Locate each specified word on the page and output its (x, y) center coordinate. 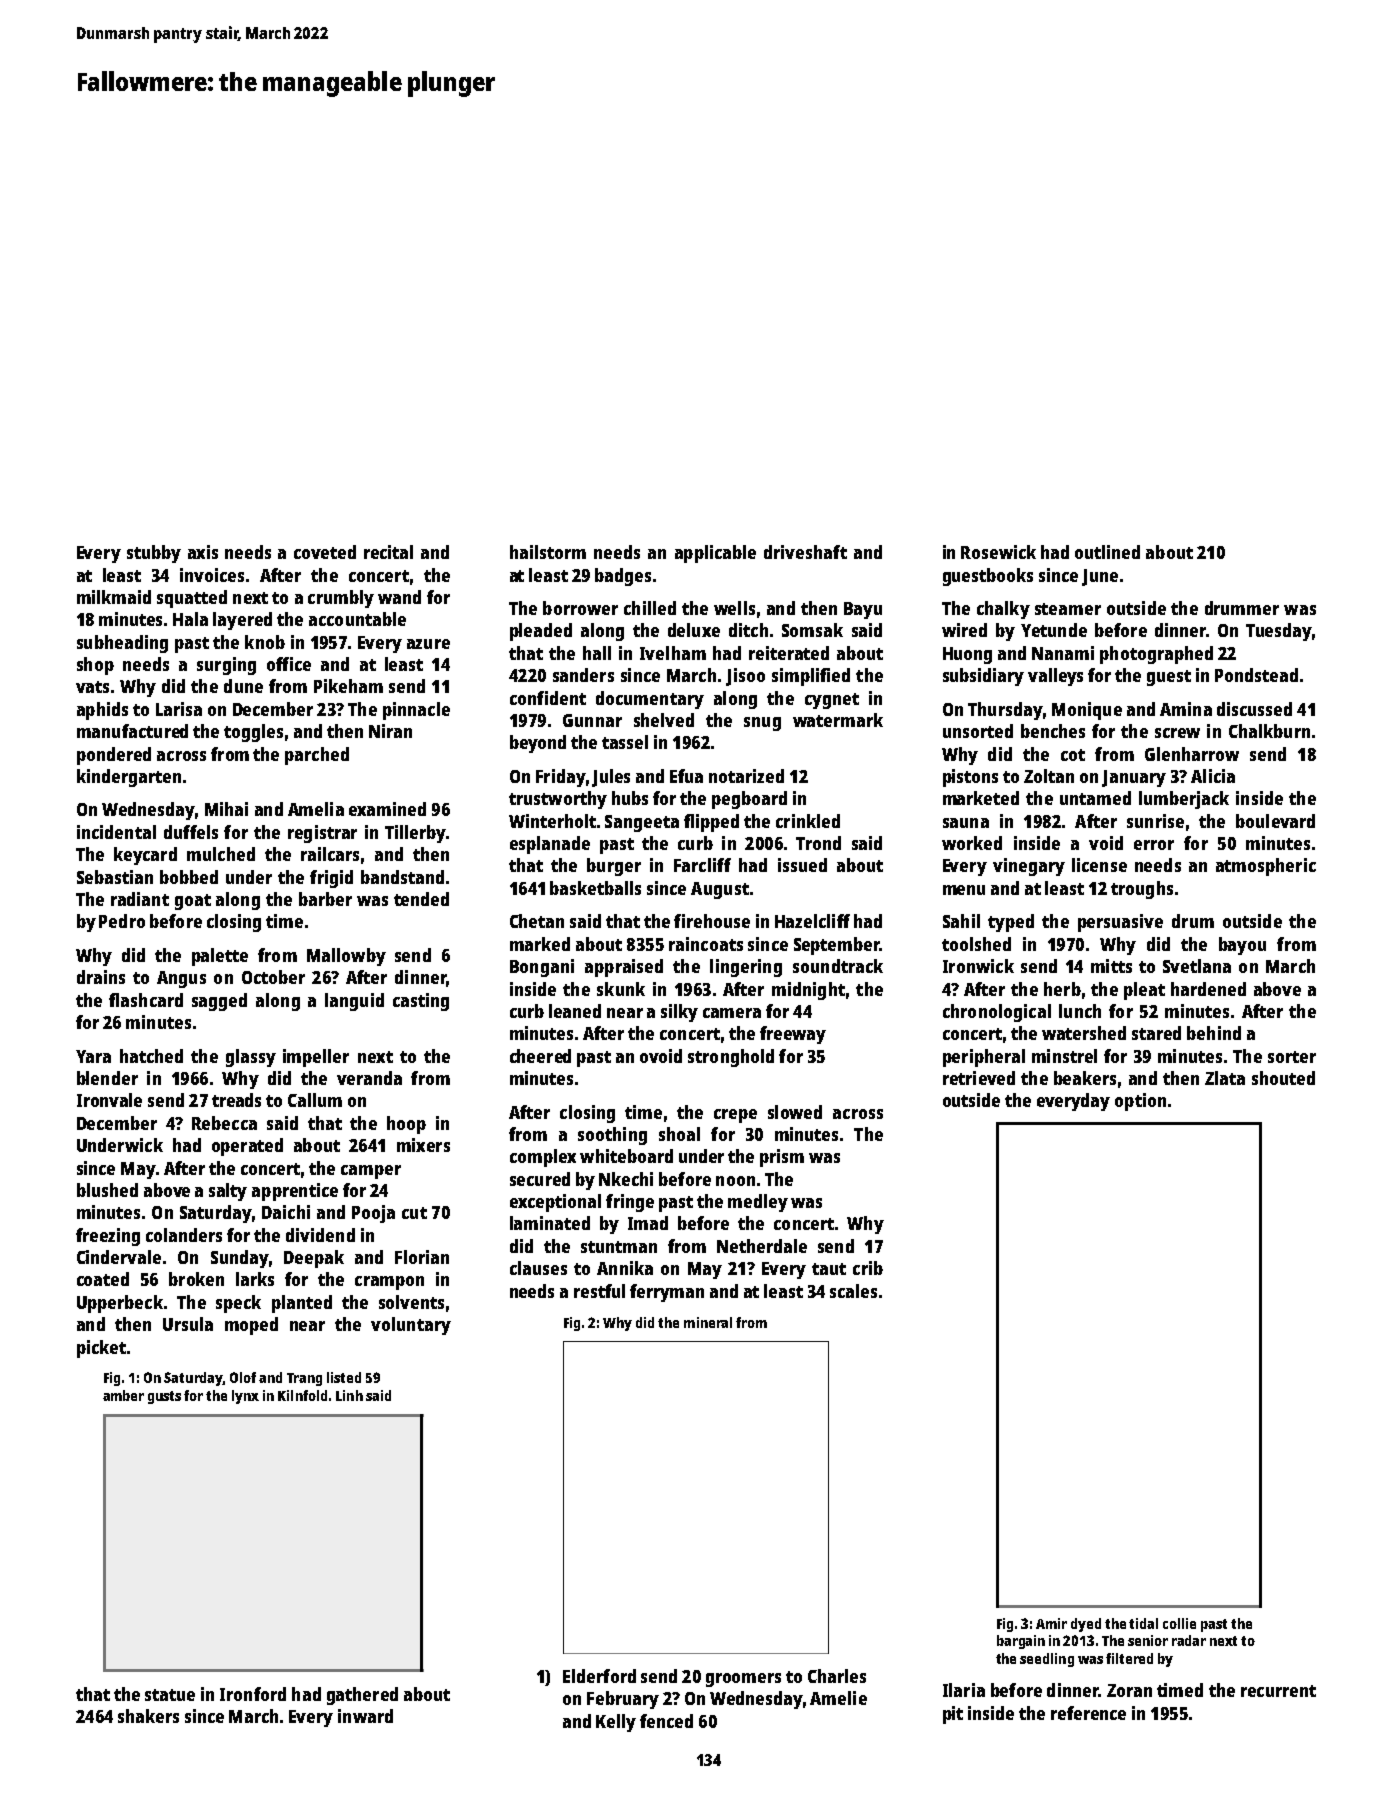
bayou (1242, 946)
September (837, 946)
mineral (708, 1322)
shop (95, 666)
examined (387, 809)
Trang (304, 1379)
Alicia (1213, 776)
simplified (811, 677)
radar (1189, 1640)
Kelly (616, 1723)
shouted (1283, 1078)
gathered (362, 1696)
